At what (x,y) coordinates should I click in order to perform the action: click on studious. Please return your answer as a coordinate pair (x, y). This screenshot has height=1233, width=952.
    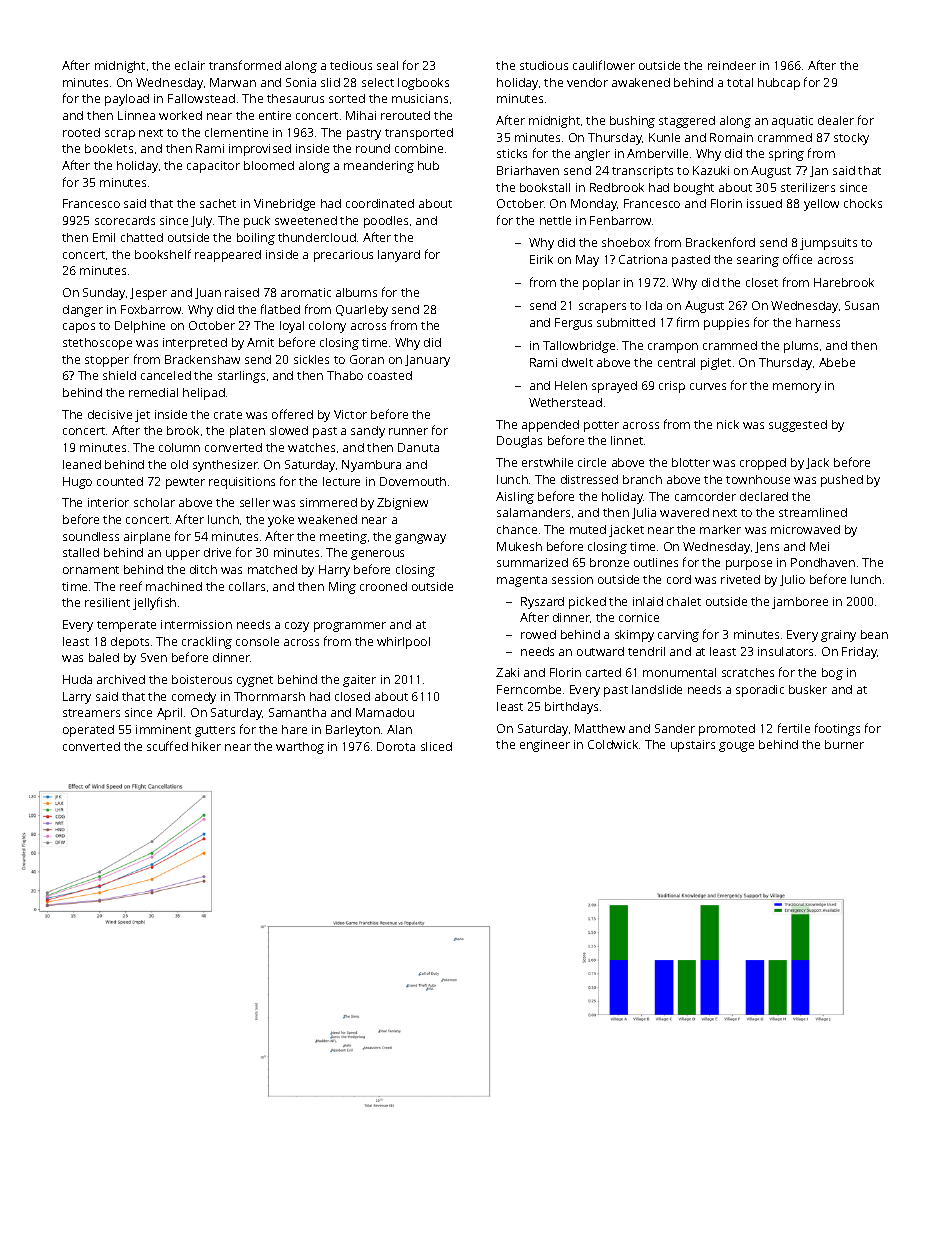
    Looking at the image, I should click on (544, 65).
